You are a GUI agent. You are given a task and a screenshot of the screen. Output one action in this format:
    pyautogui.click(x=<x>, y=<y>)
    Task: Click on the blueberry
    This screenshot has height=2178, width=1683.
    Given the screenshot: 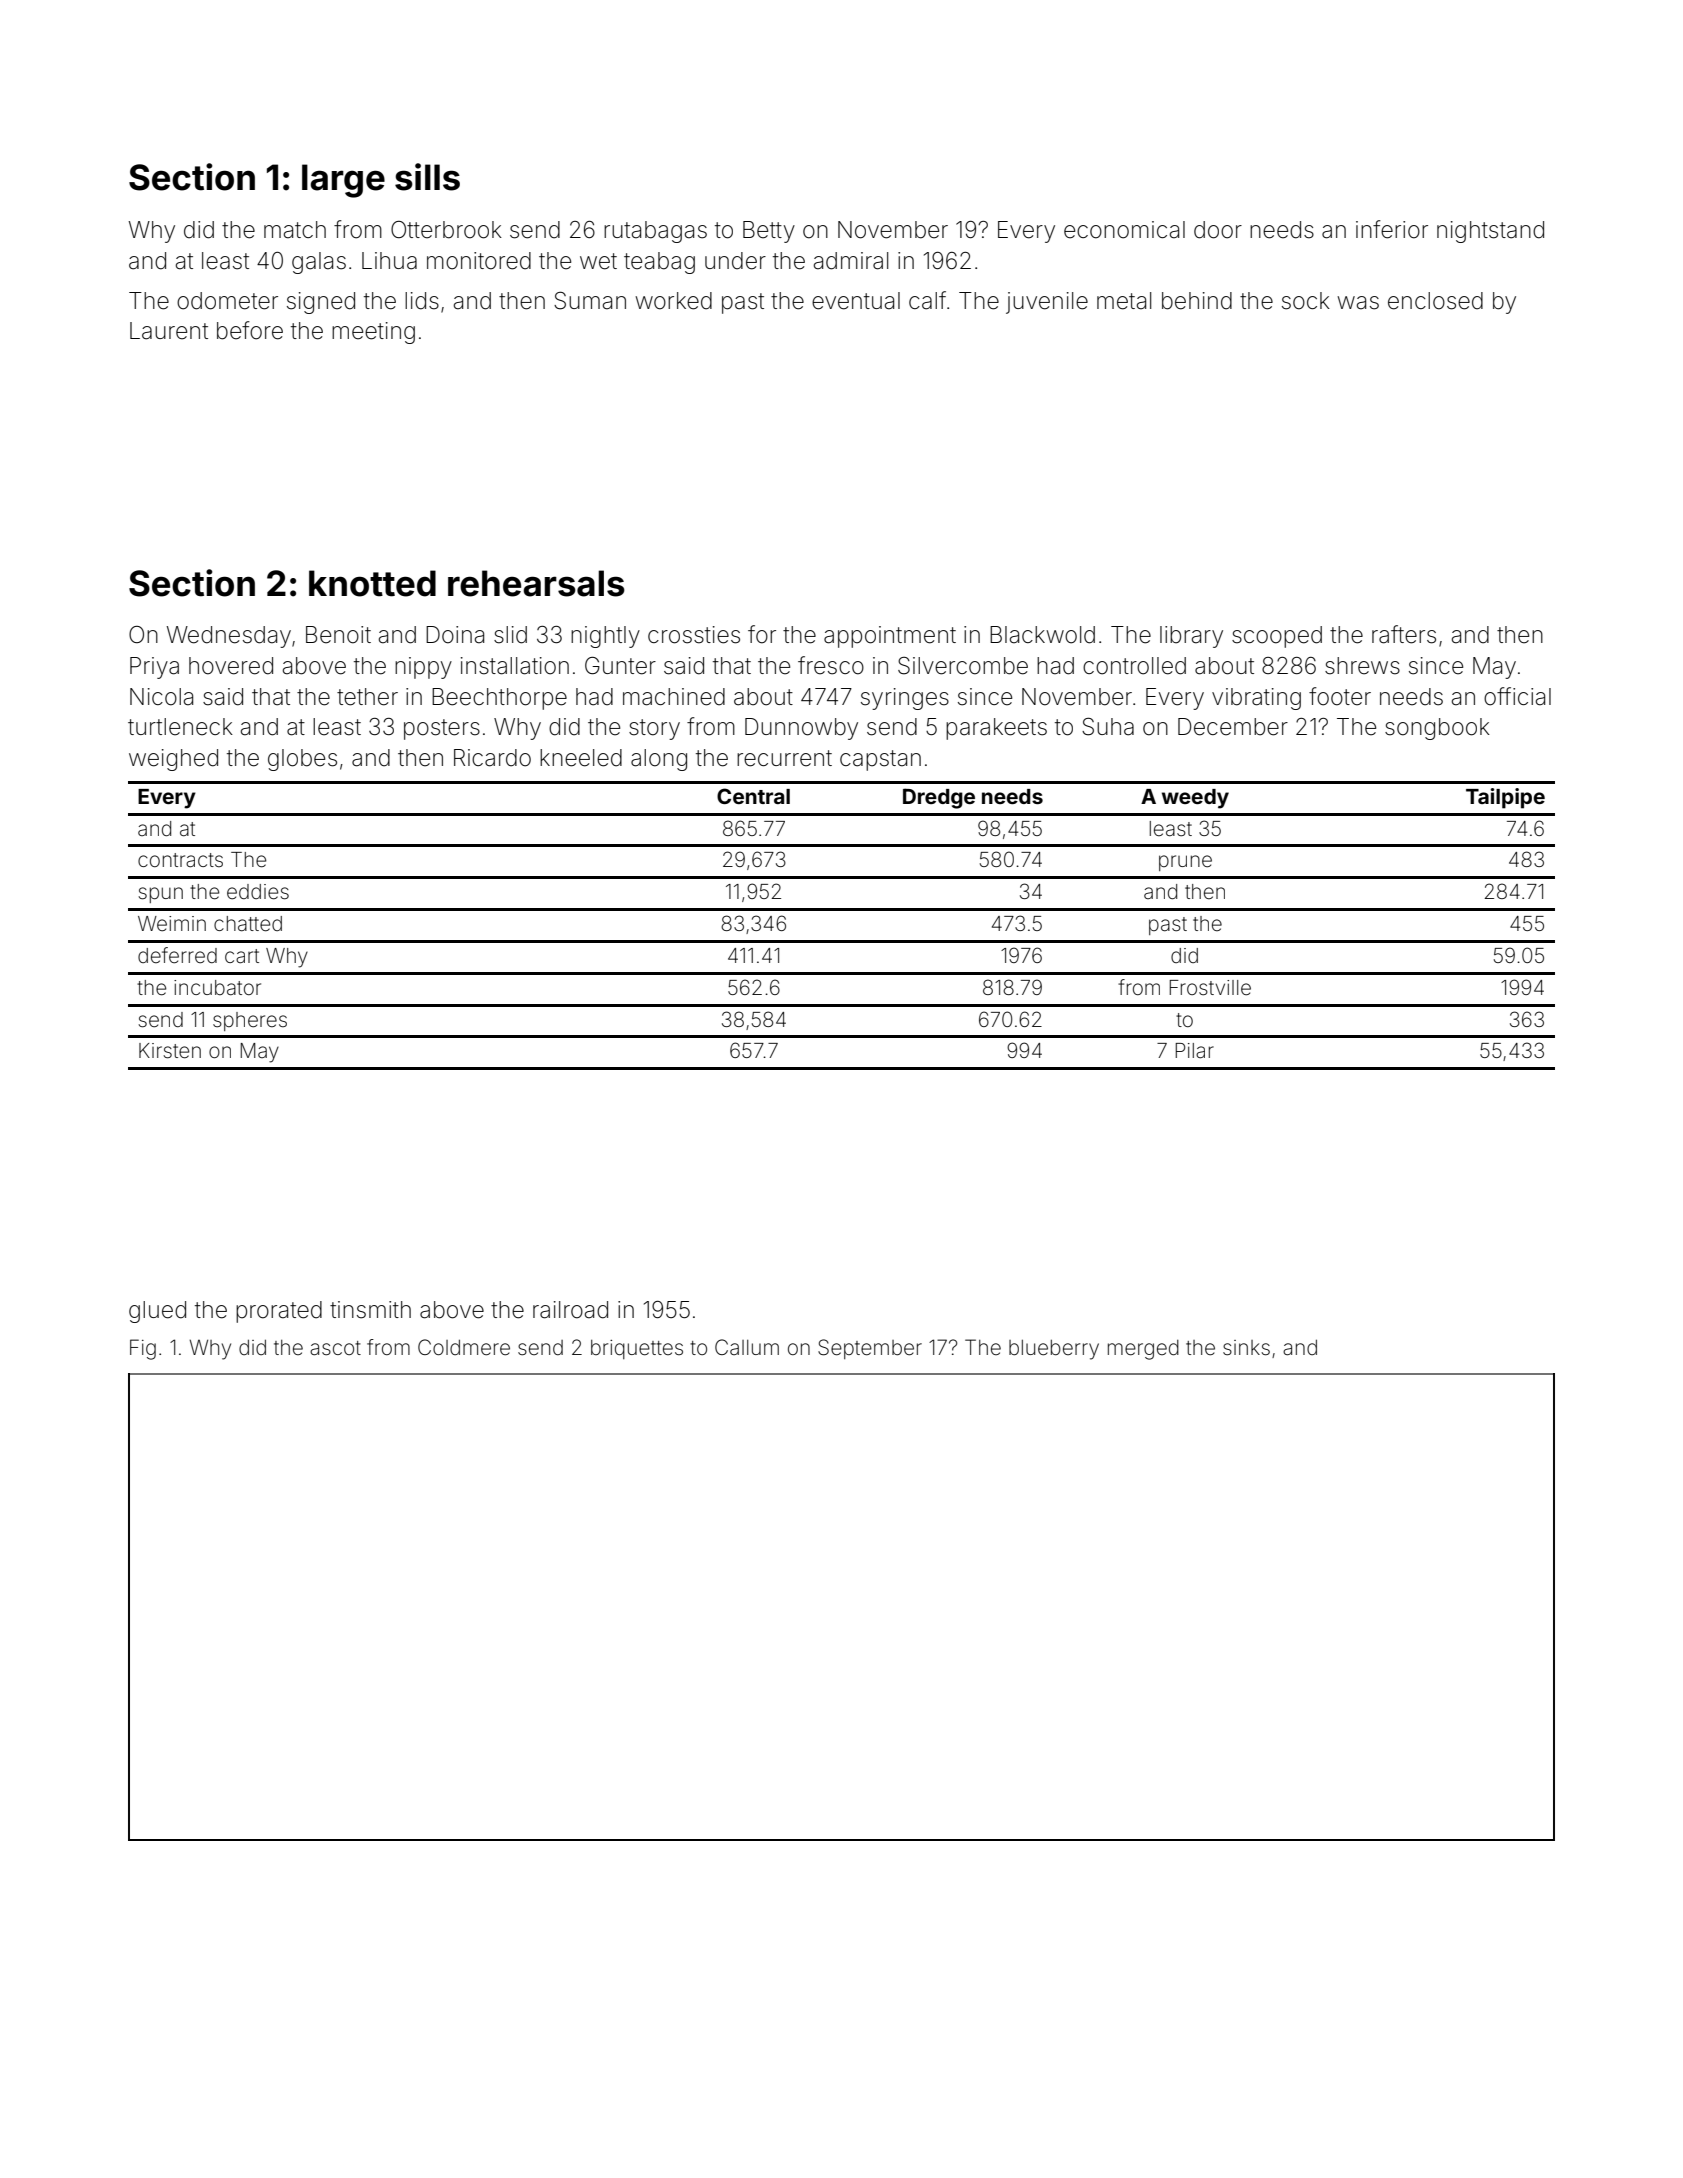 What is the action you would take?
    pyautogui.click(x=1054, y=1350)
